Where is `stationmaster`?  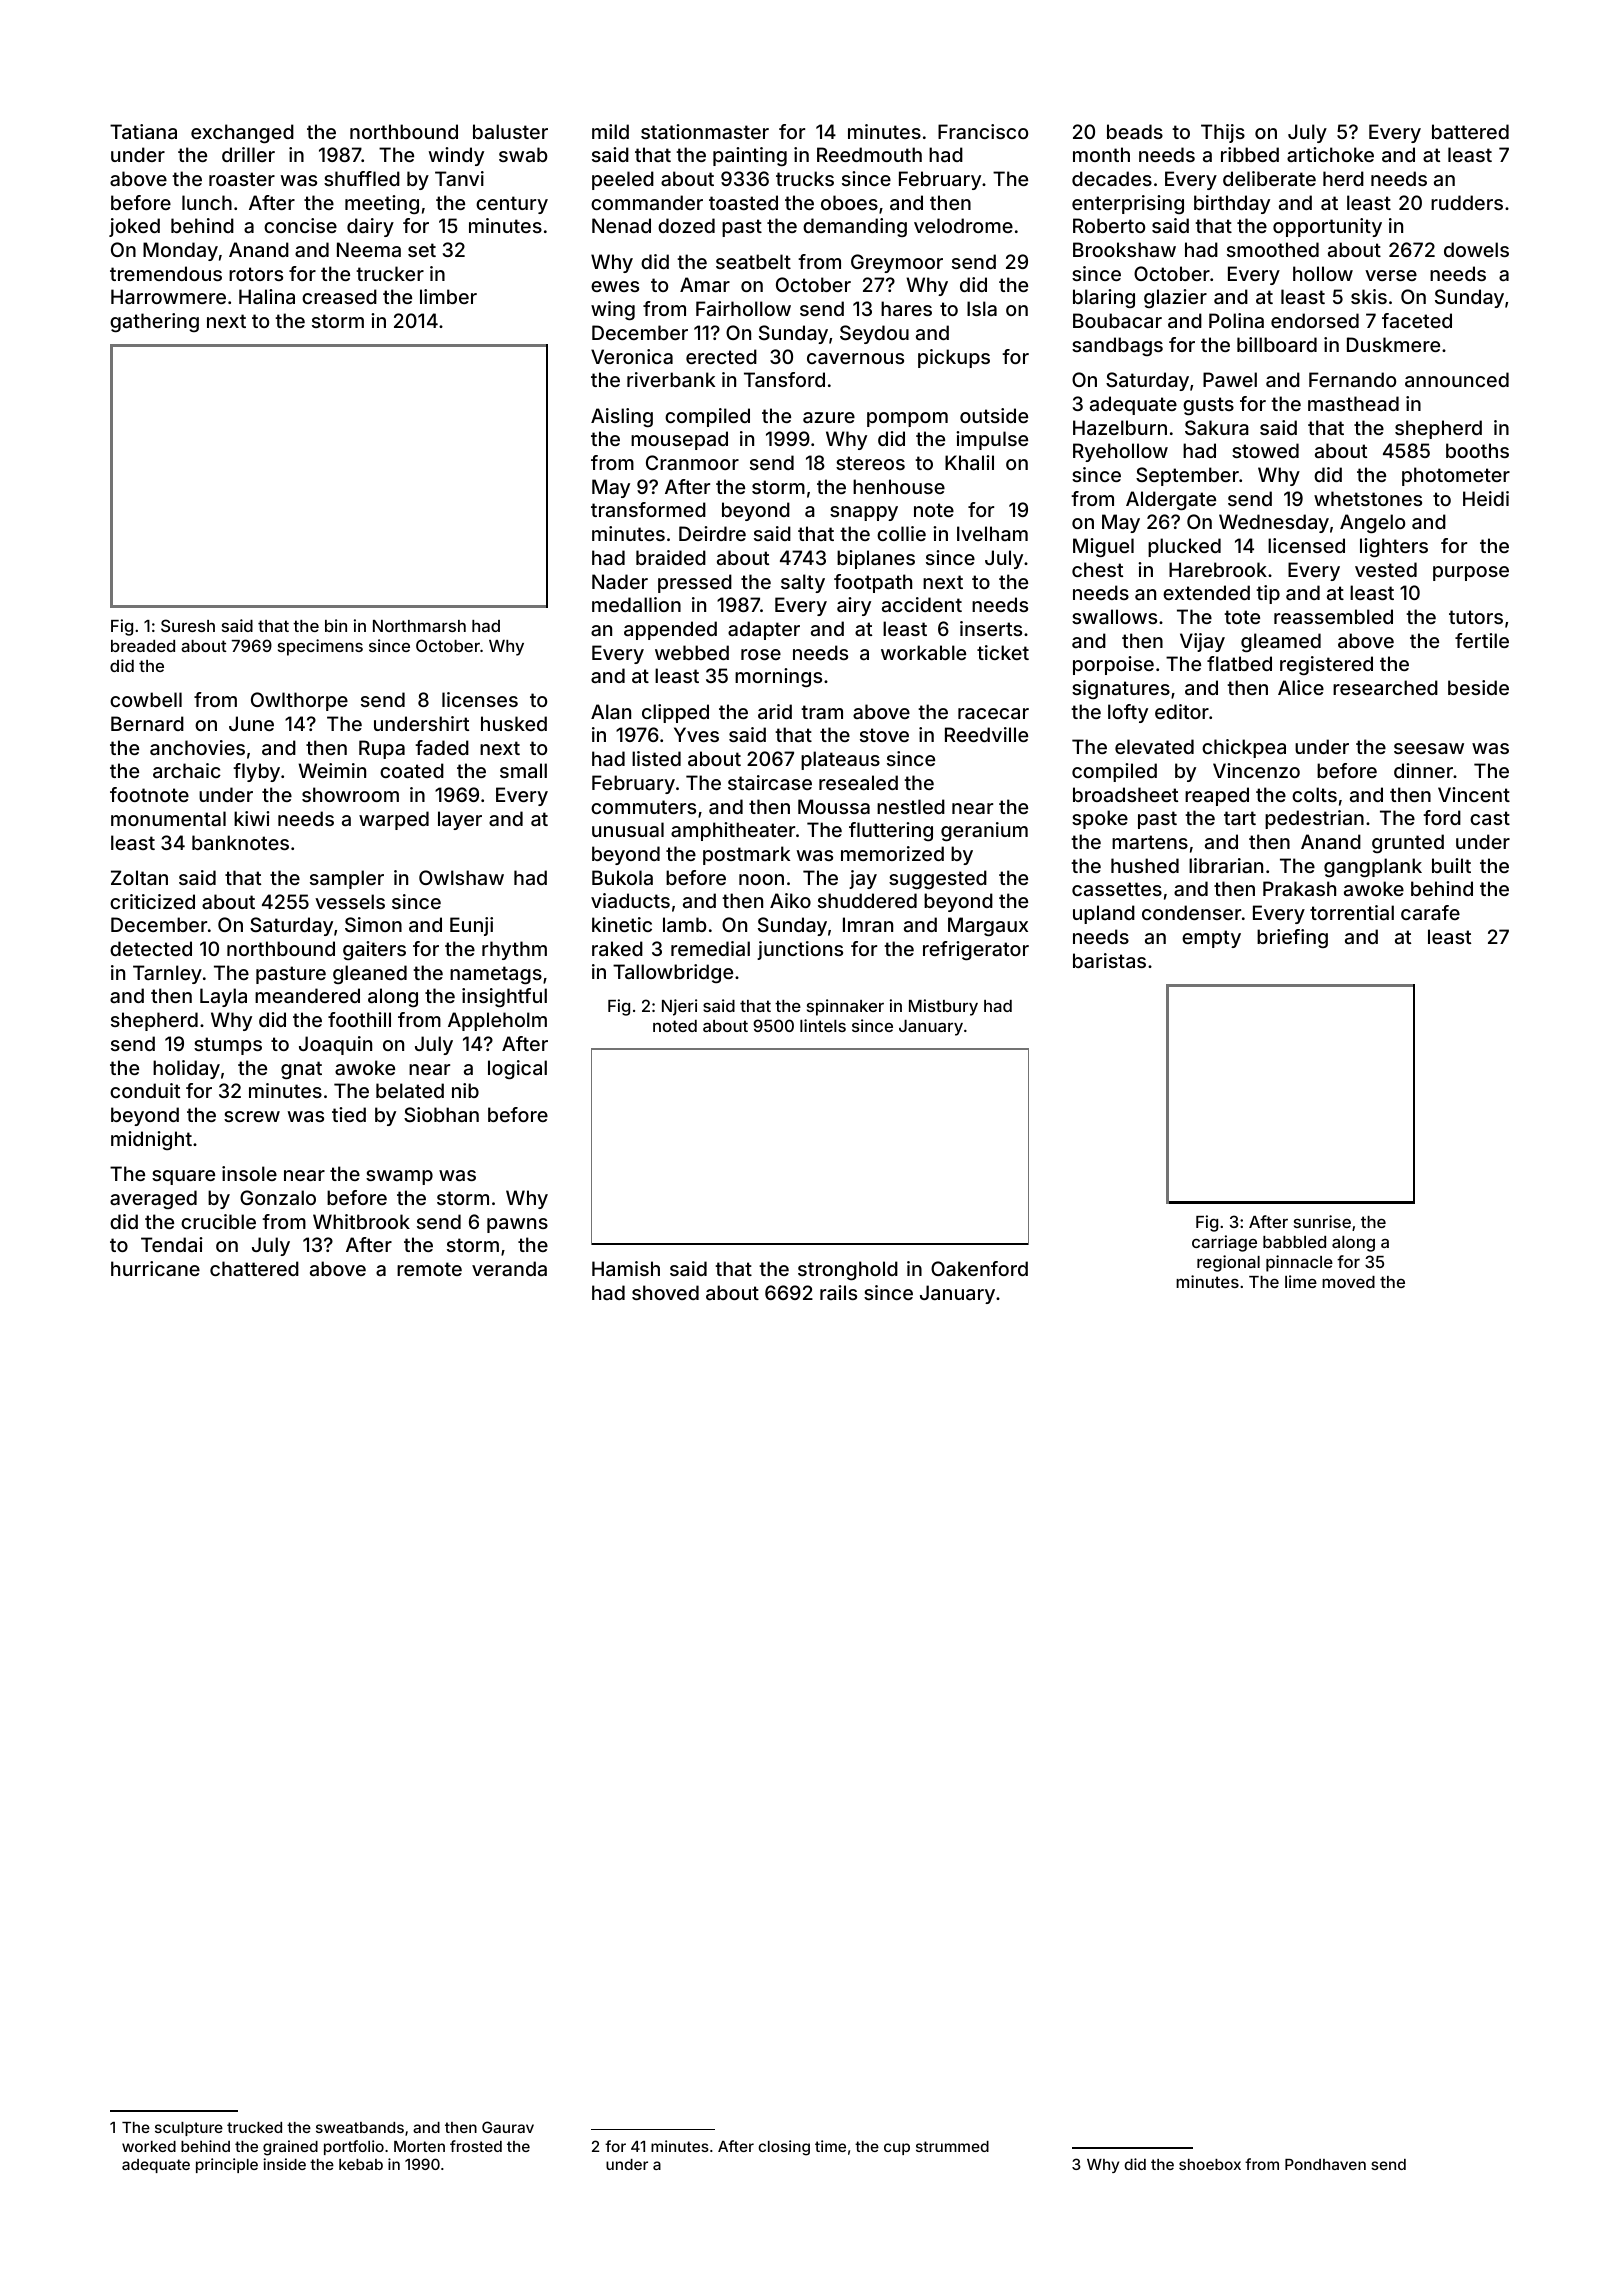 stationmaster is located at coordinates (705, 131).
